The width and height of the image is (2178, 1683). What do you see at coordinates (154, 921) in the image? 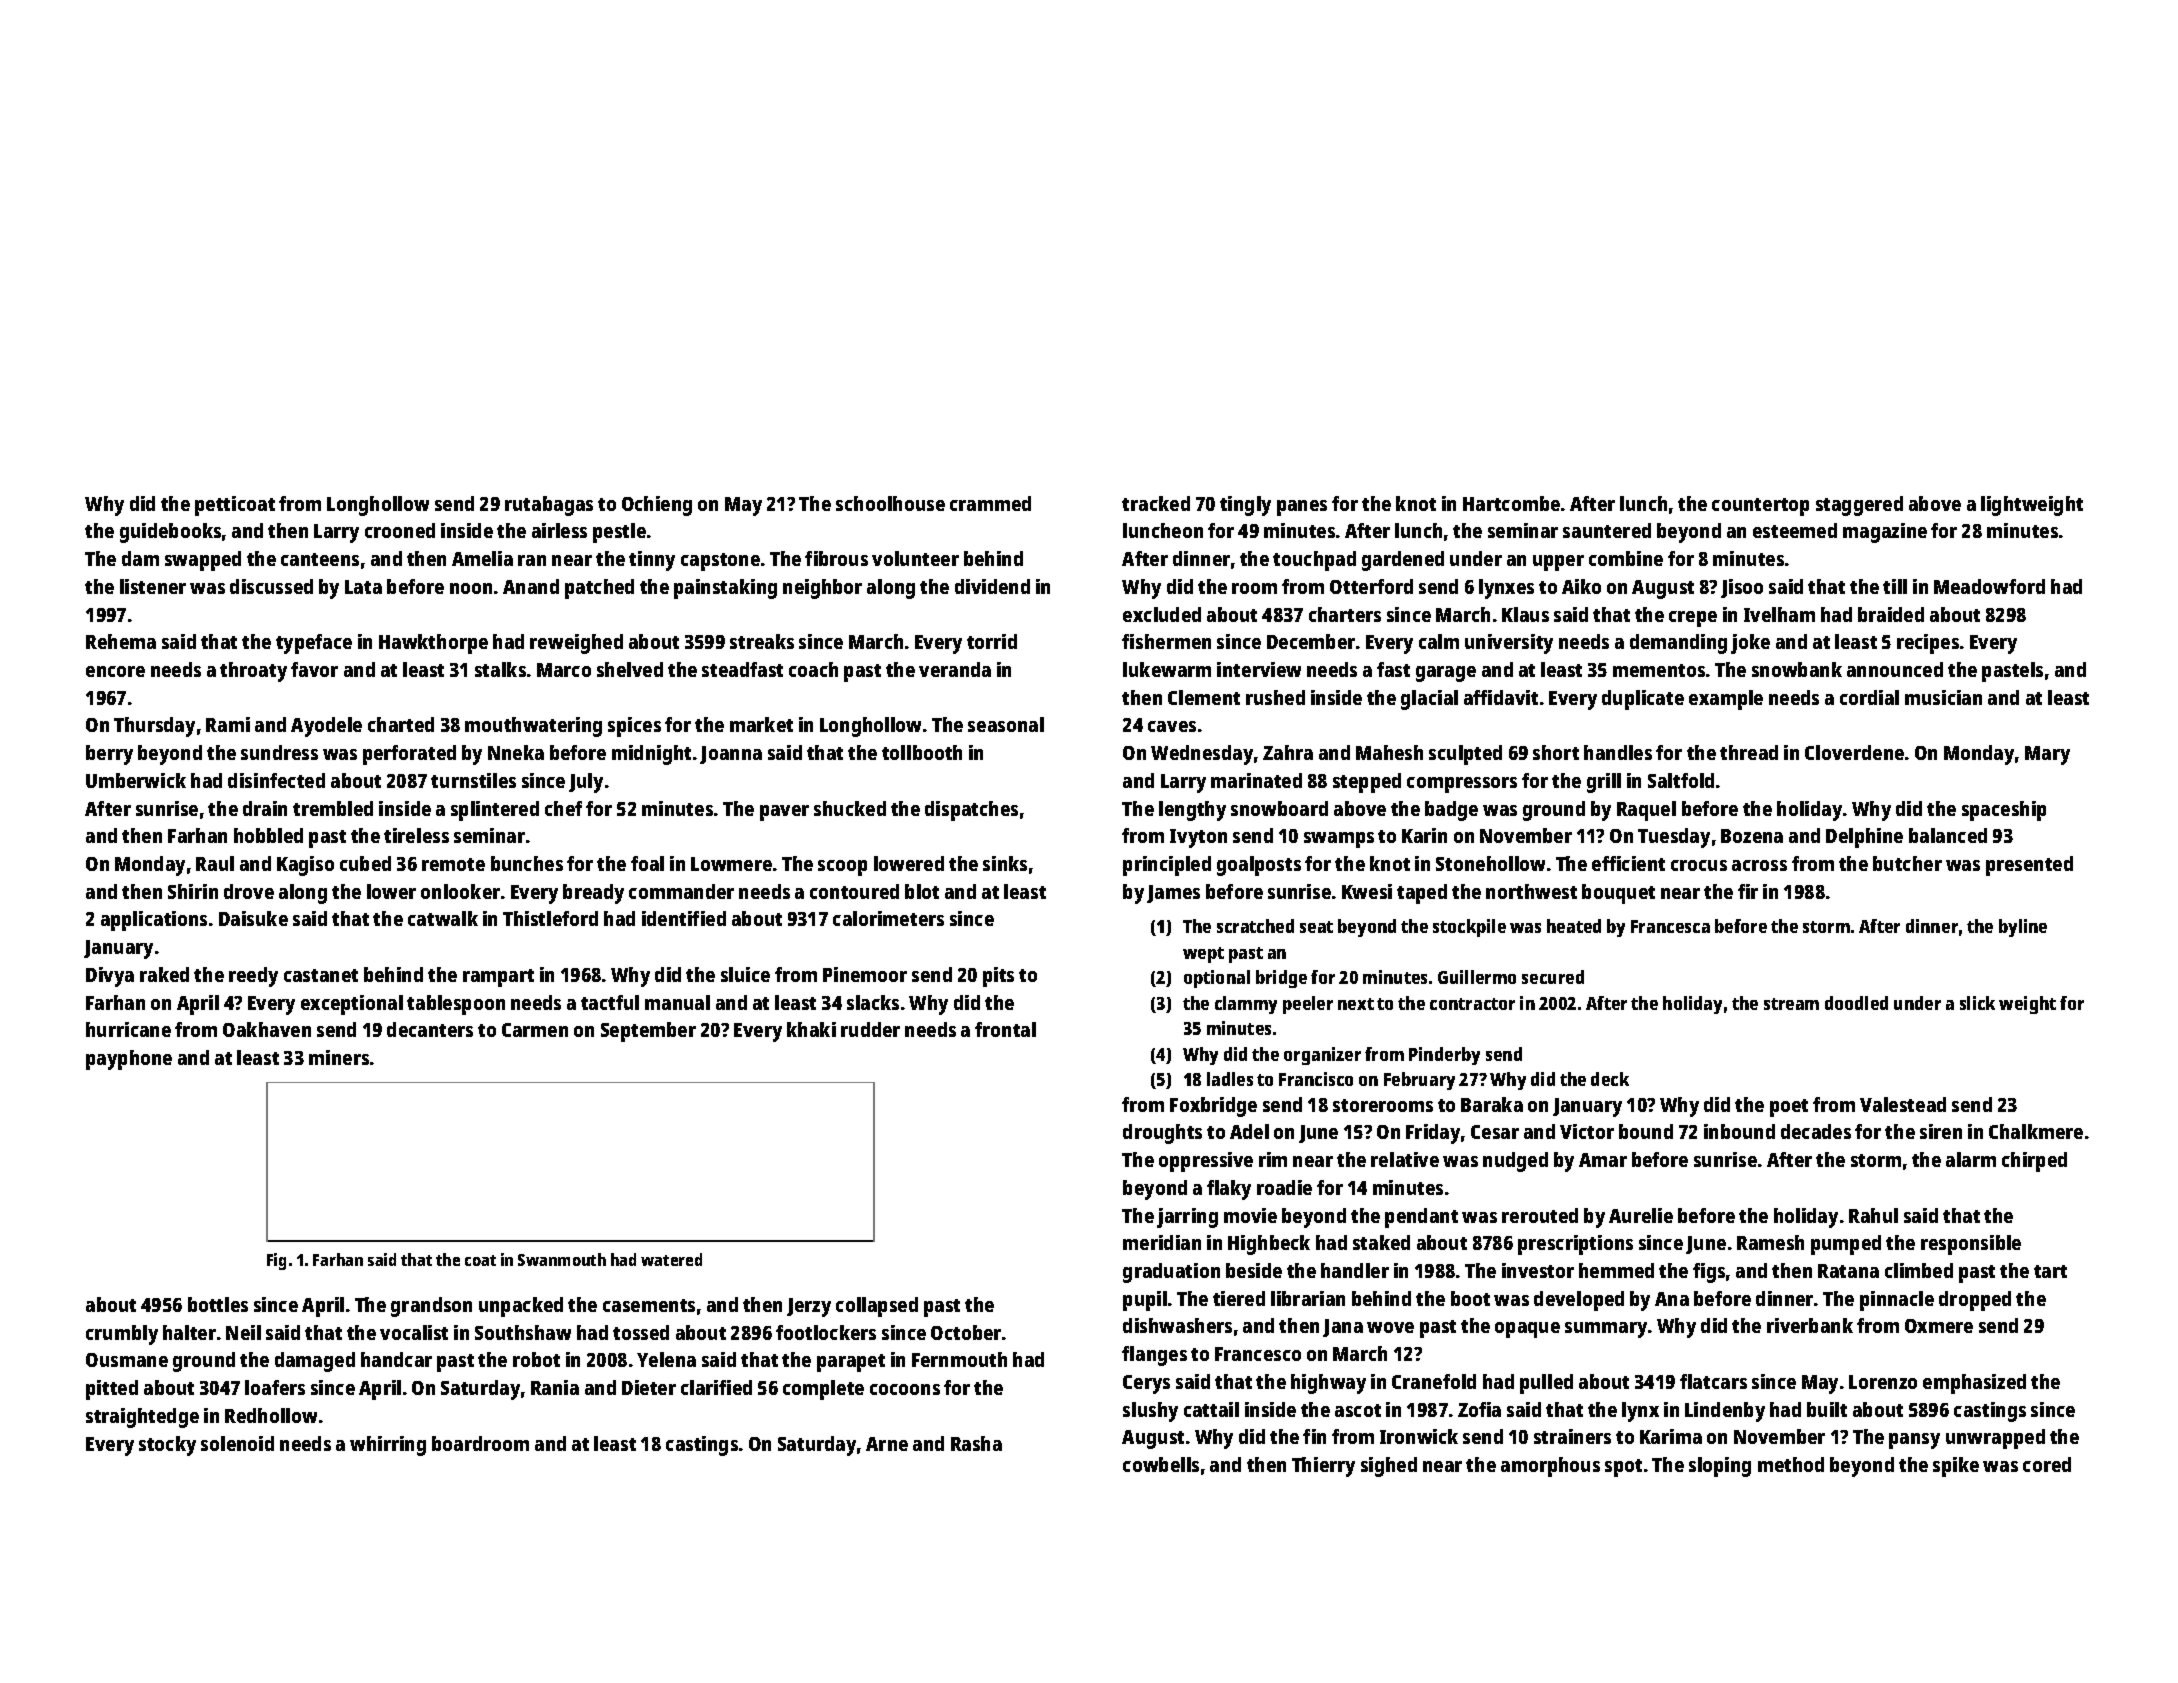
I see `applications` at bounding box center [154, 921].
